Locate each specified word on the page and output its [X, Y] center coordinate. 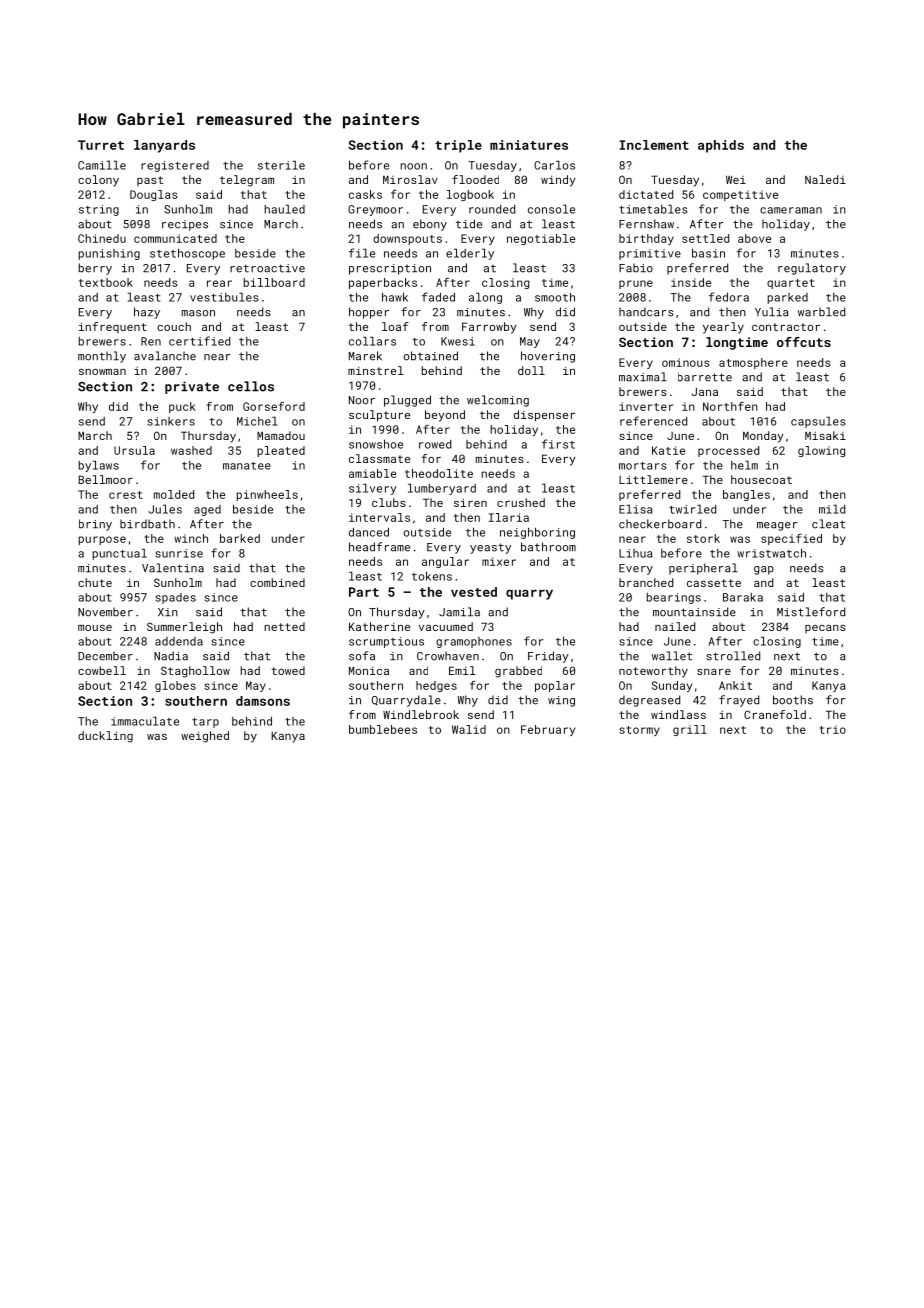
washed [191, 450]
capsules [818, 422]
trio [832, 729]
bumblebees [383, 729]
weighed [205, 737]
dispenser [544, 416]
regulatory [812, 269]
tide [469, 224]
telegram [247, 181]
